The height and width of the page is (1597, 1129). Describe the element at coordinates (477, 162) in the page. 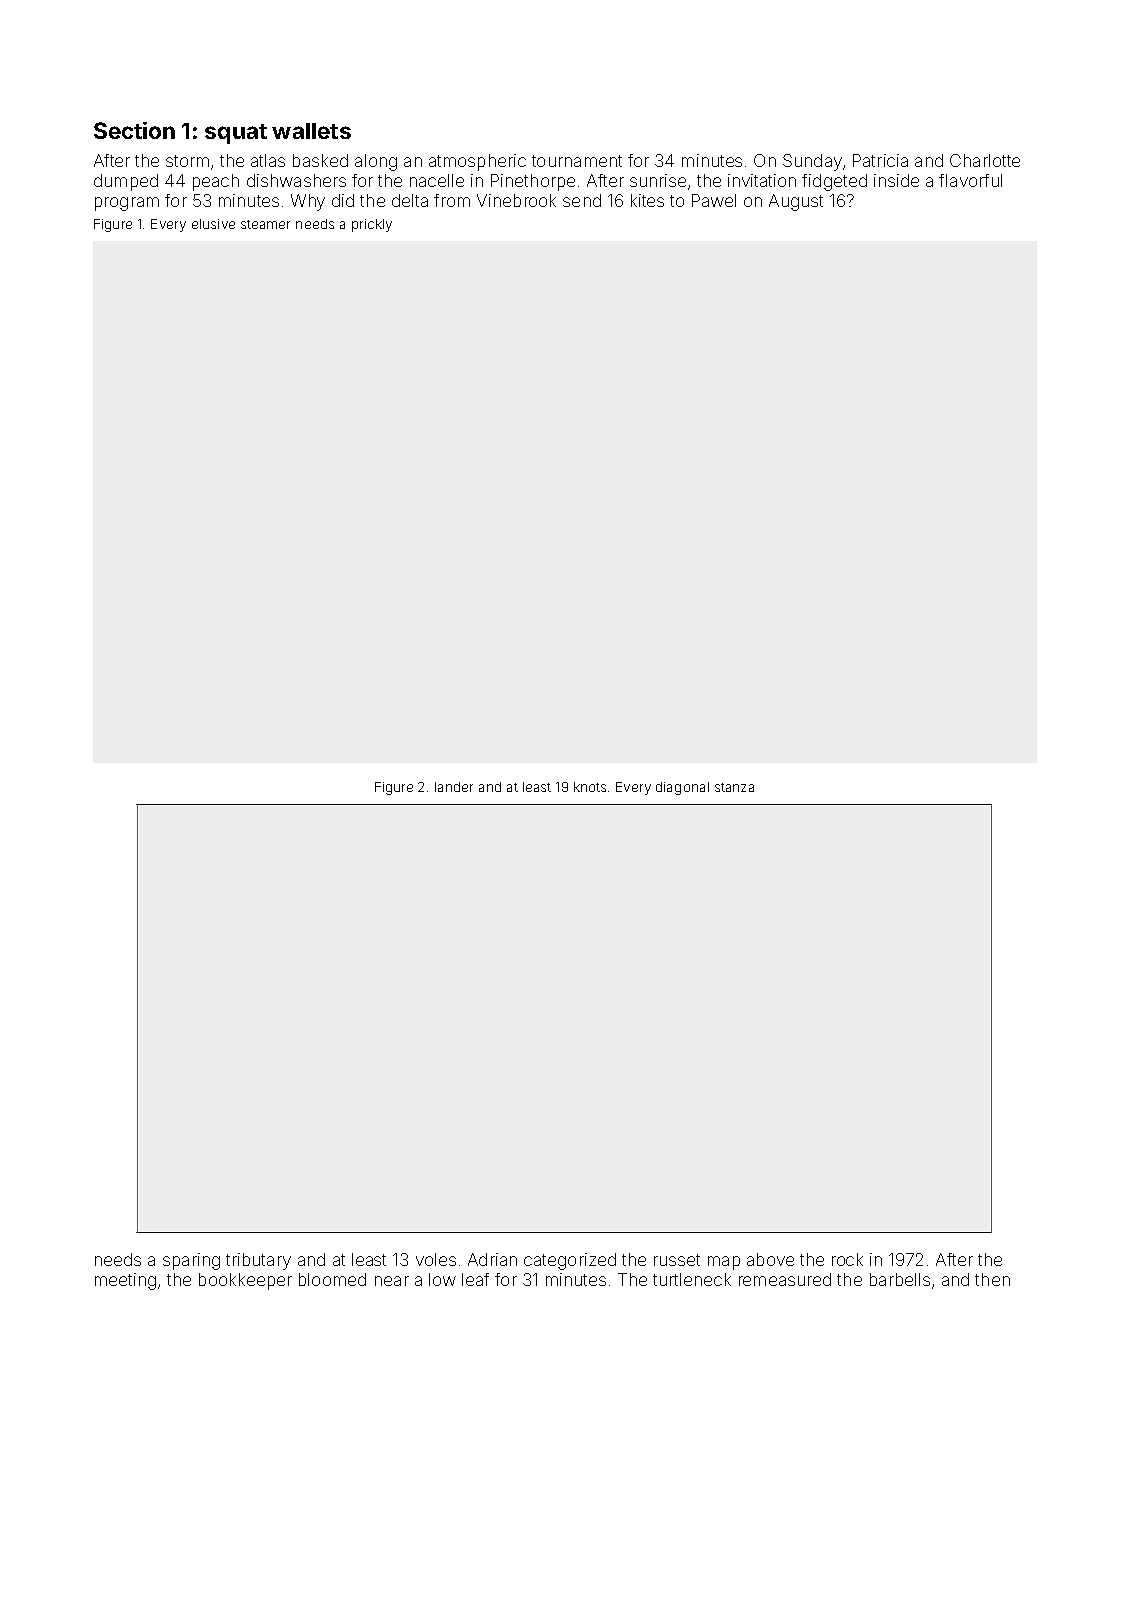

I see `atmospheric` at that location.
